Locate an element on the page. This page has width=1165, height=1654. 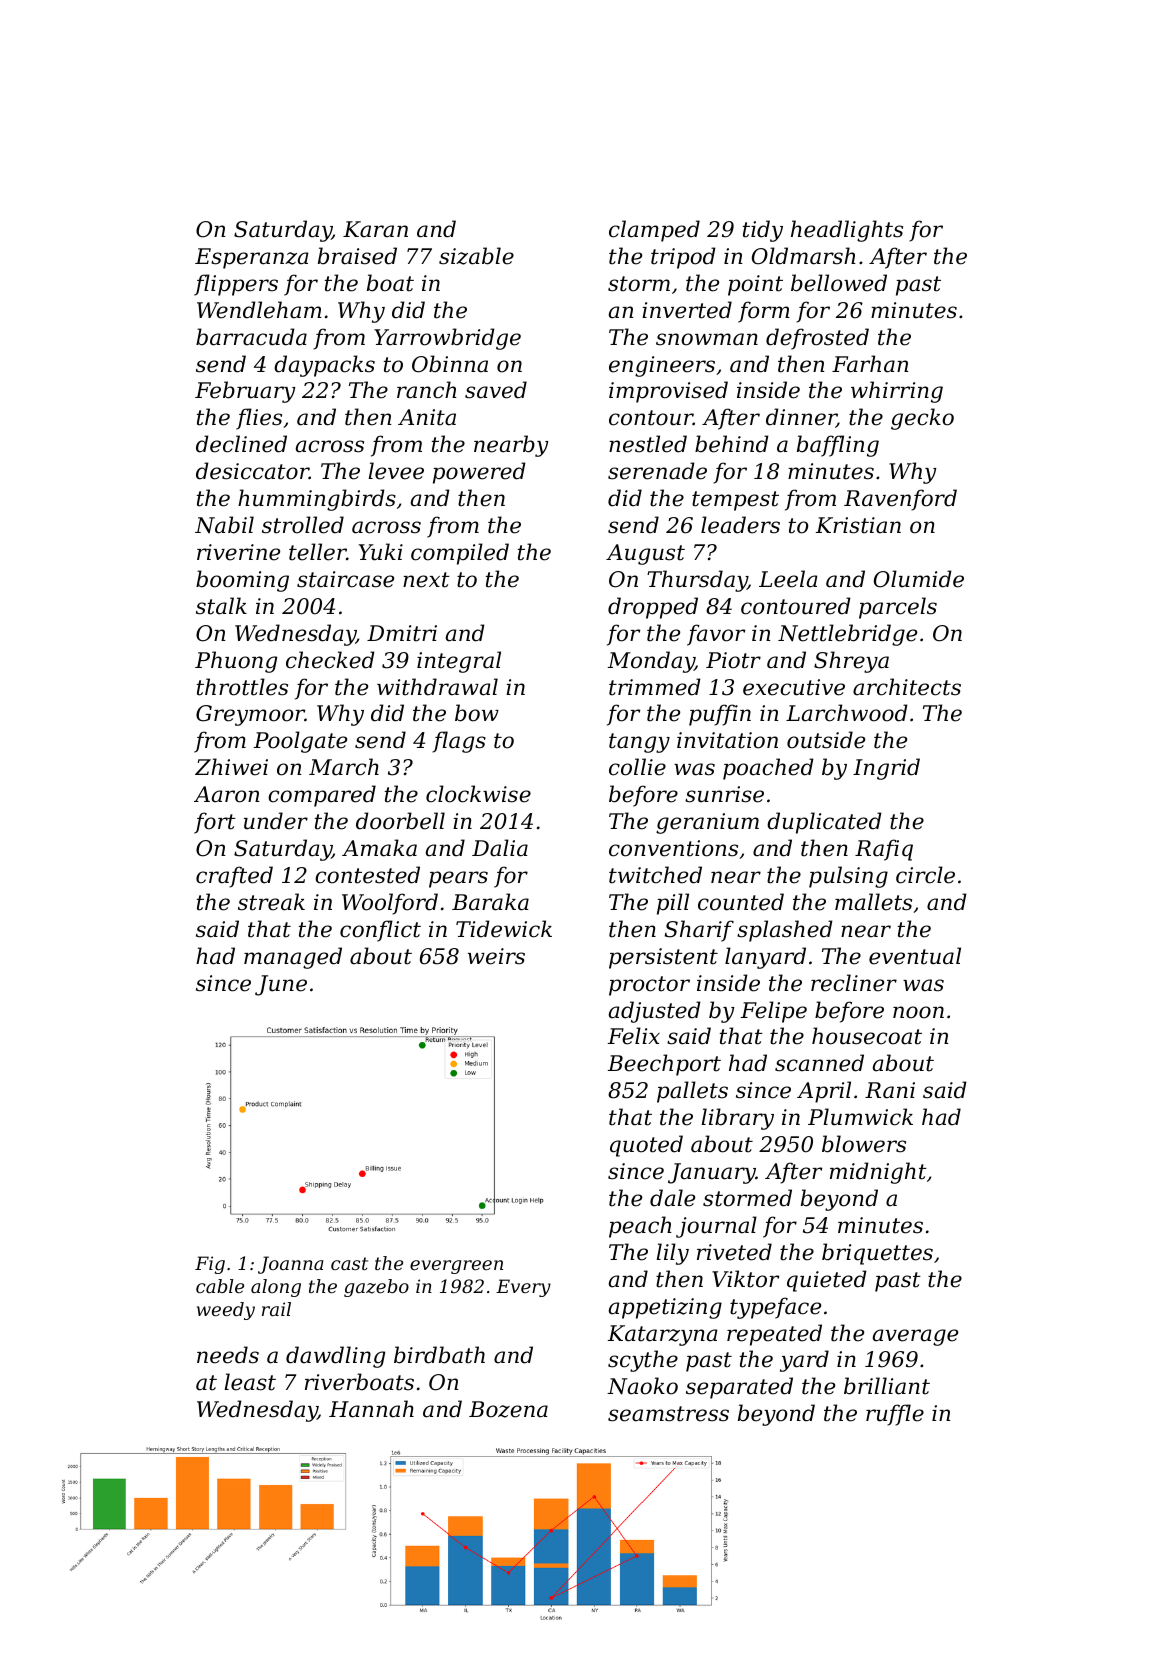
cast is located at coordinates (349, 1263).
